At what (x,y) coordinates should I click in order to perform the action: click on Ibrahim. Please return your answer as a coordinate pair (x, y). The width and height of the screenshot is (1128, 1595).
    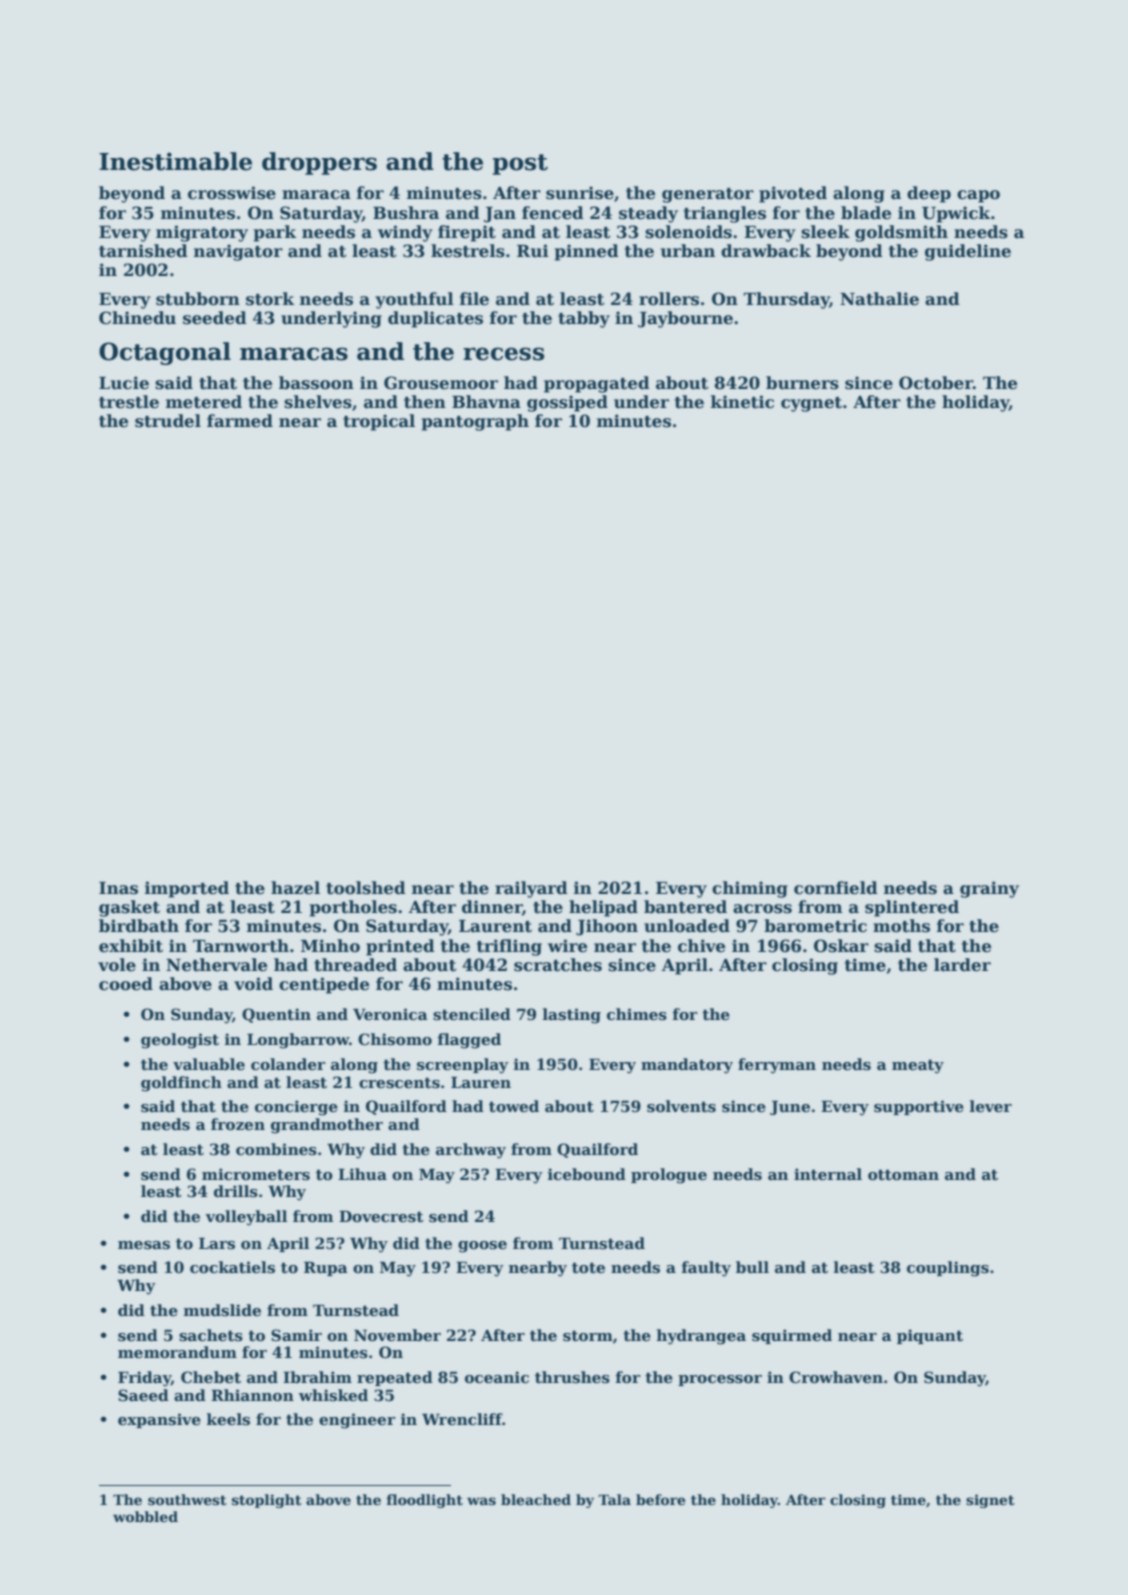
    Looking at the image, I should click on (317, 1377).
